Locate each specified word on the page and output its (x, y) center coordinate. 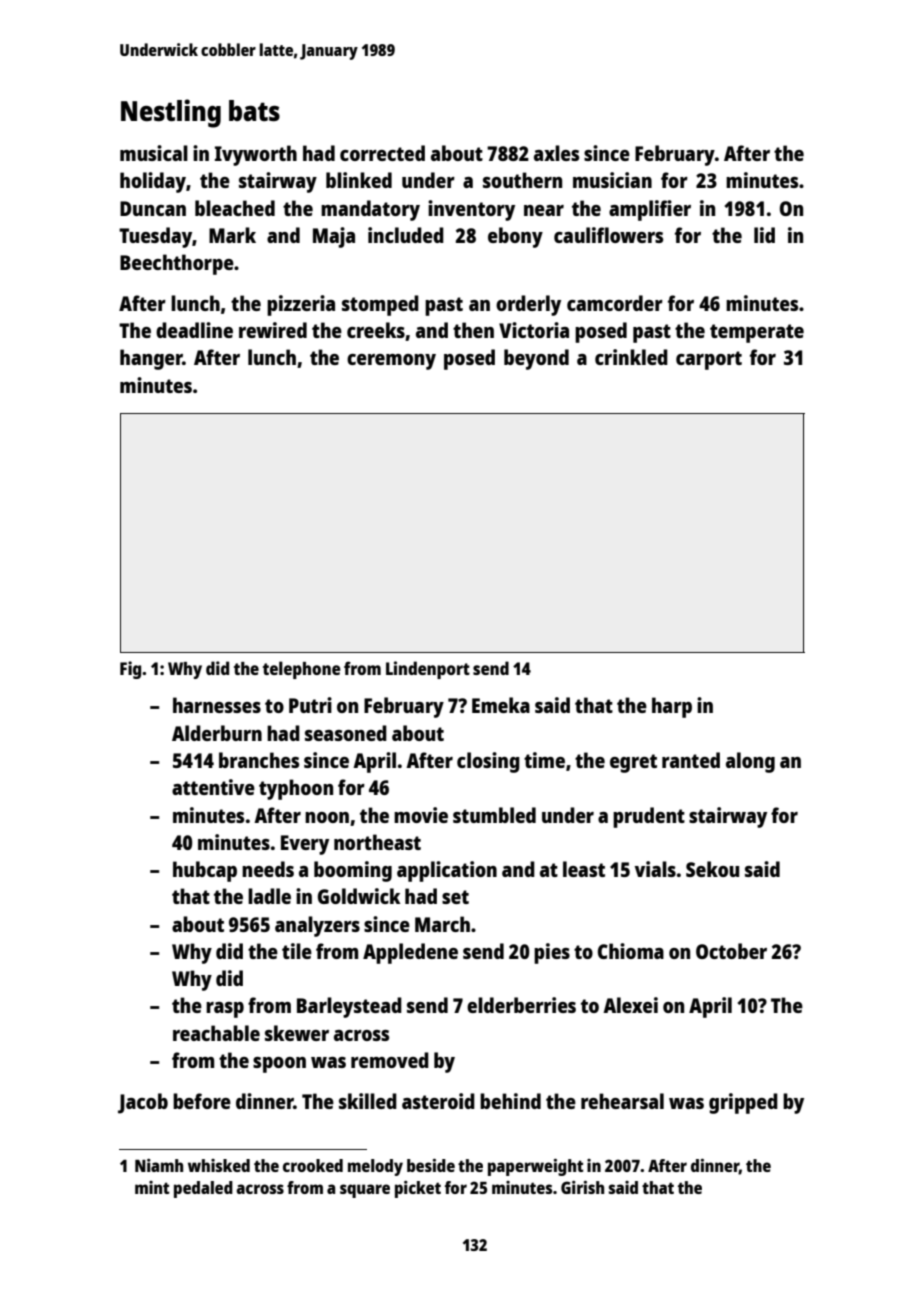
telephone (302, 670)
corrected (382, 153)
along (750, 762)
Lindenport (428, 670)
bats (254, 110)
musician (612, 180)
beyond (536, 359)
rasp (225, 1010)
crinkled (631, 357)
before (202, 1101)
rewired (273, 330)
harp (672, 707)
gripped (743, 1103)
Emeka (501, 705)
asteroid (438, 1101)
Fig (130, 670)
